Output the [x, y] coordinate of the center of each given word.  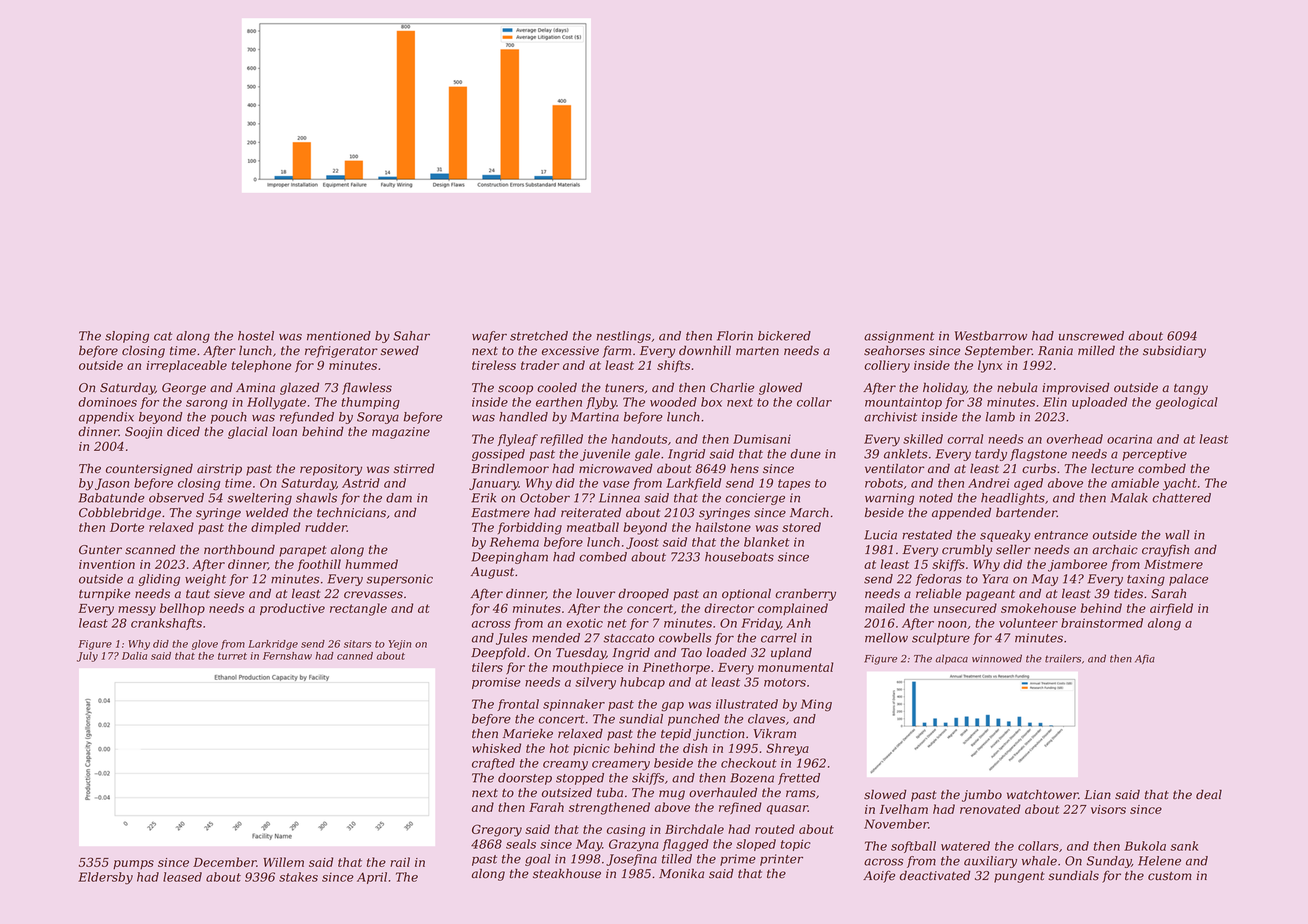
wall [1177, 535]
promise [496, 683]
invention [107, 564]
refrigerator [341, 351]
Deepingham [509, 558]
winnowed [997, 658]
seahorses [894, 351]
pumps [133, 864]
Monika [681, 873]
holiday [944, 388]
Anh [798, 623]
